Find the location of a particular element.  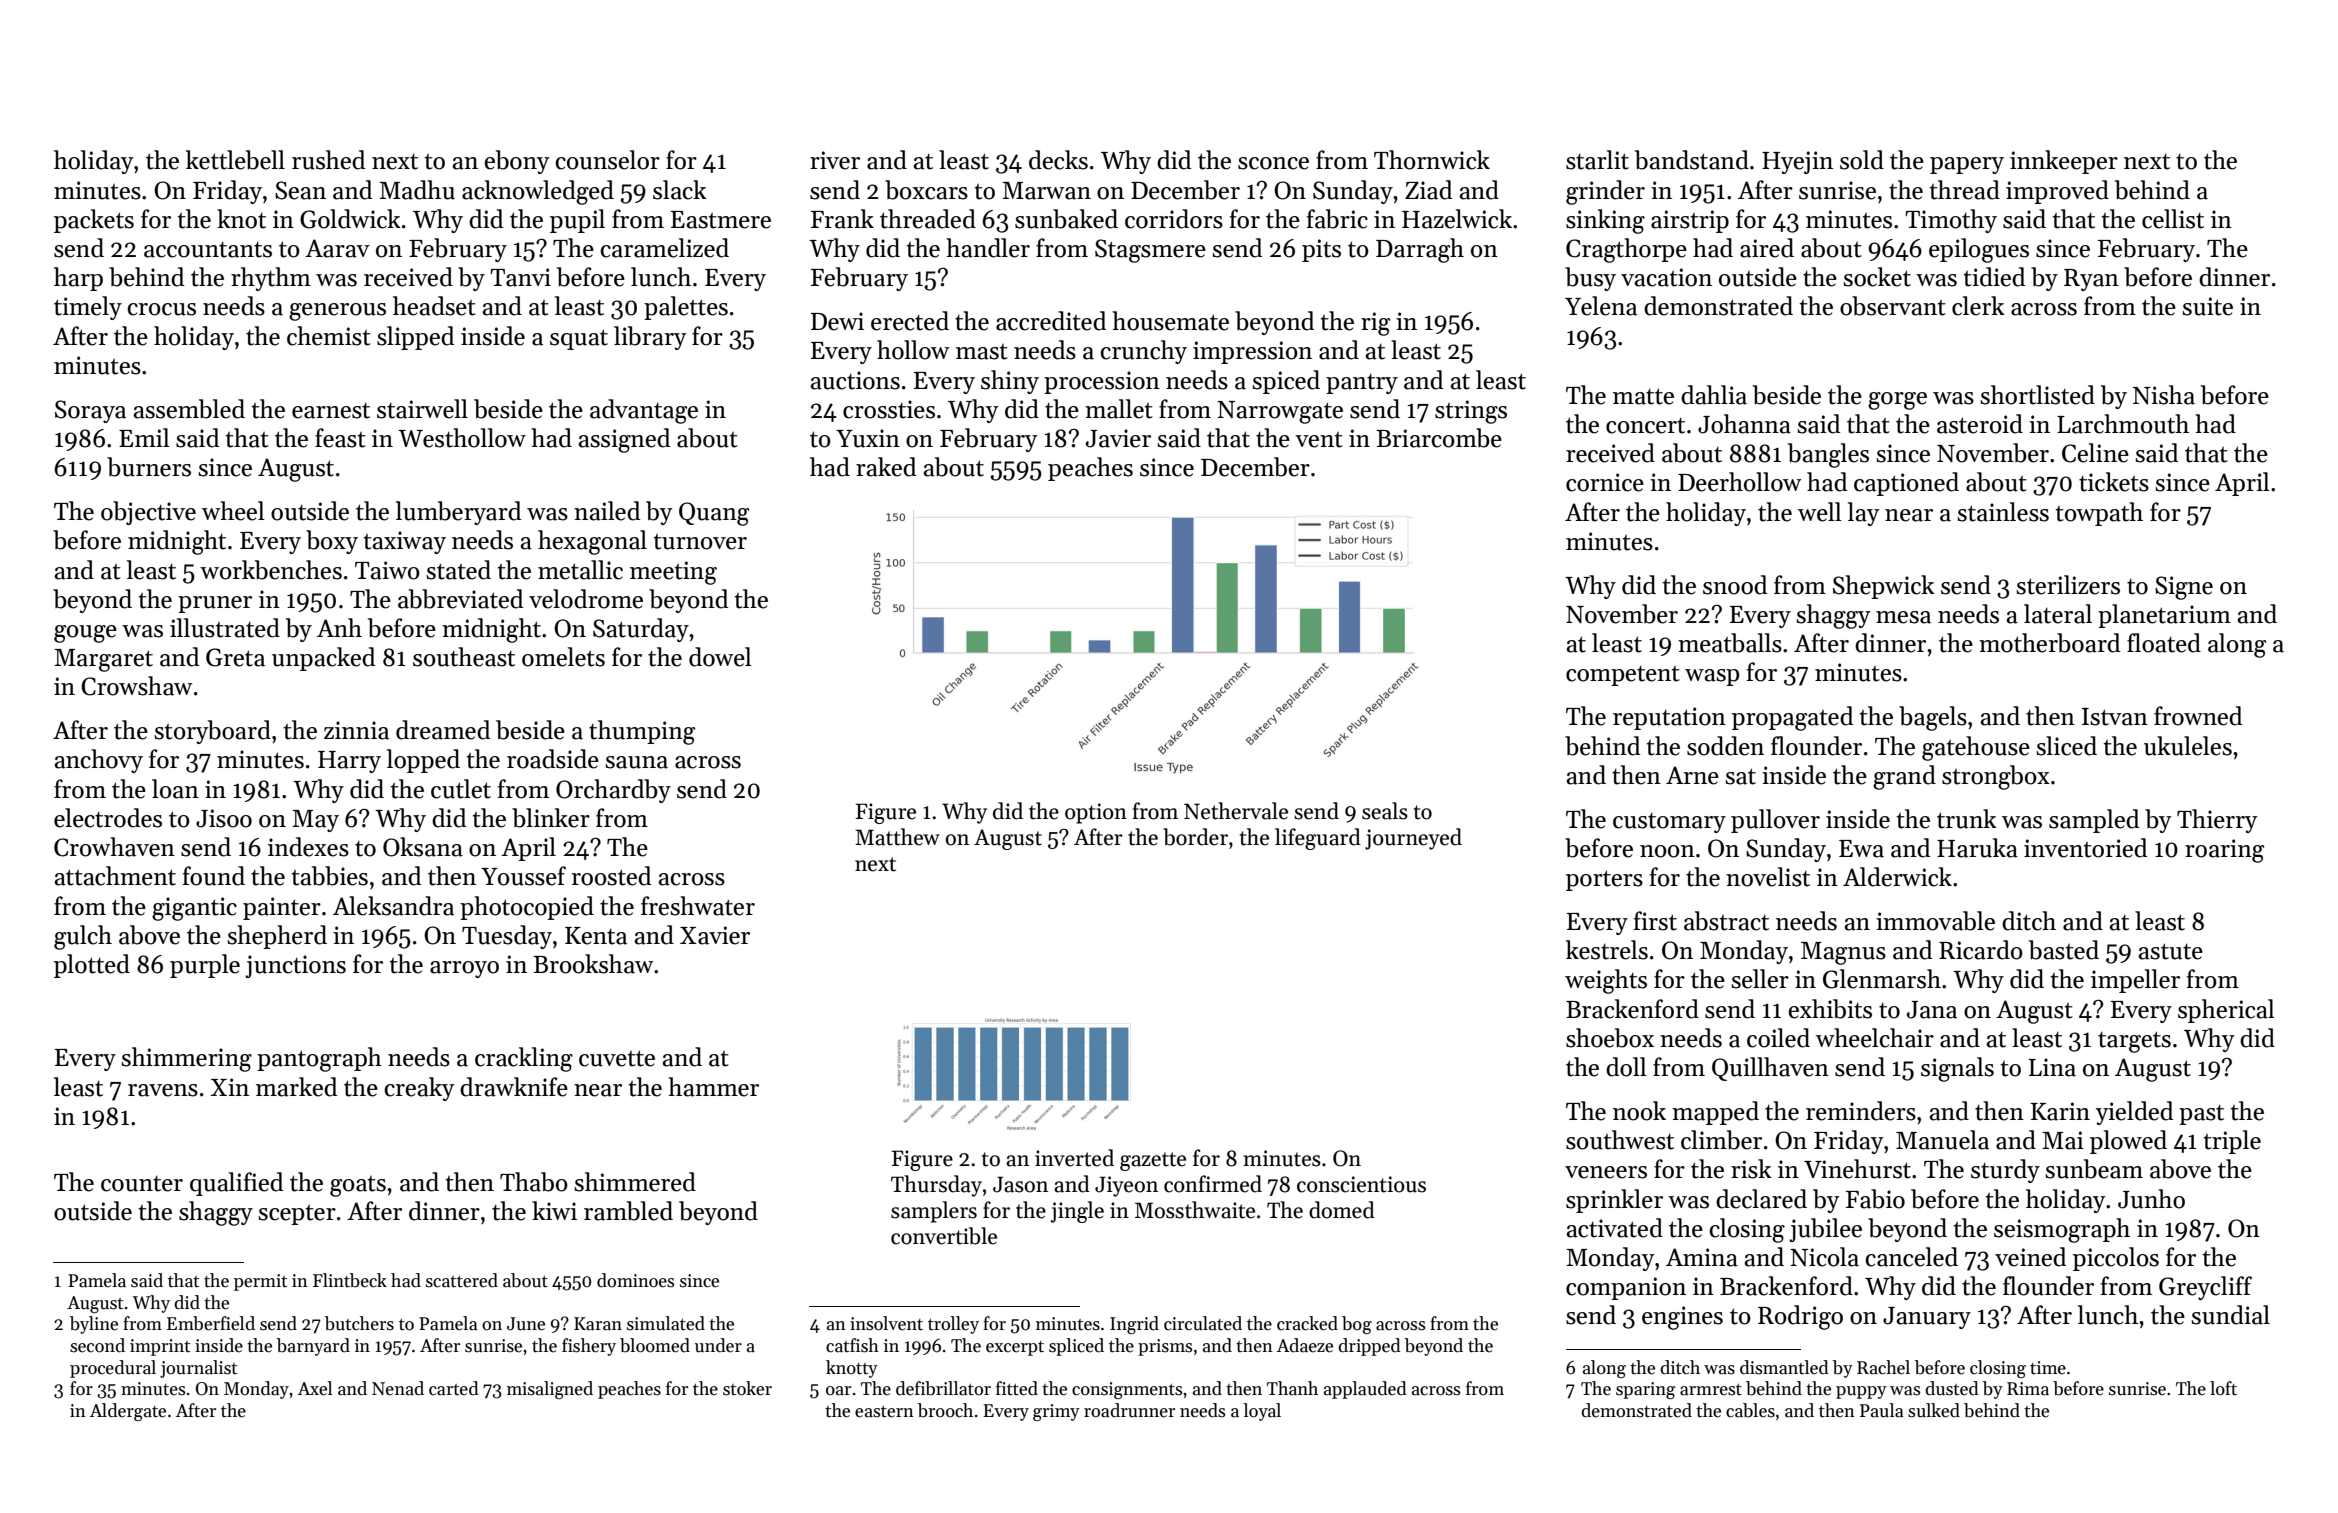

grand is located at coordinates (1904, 777).
